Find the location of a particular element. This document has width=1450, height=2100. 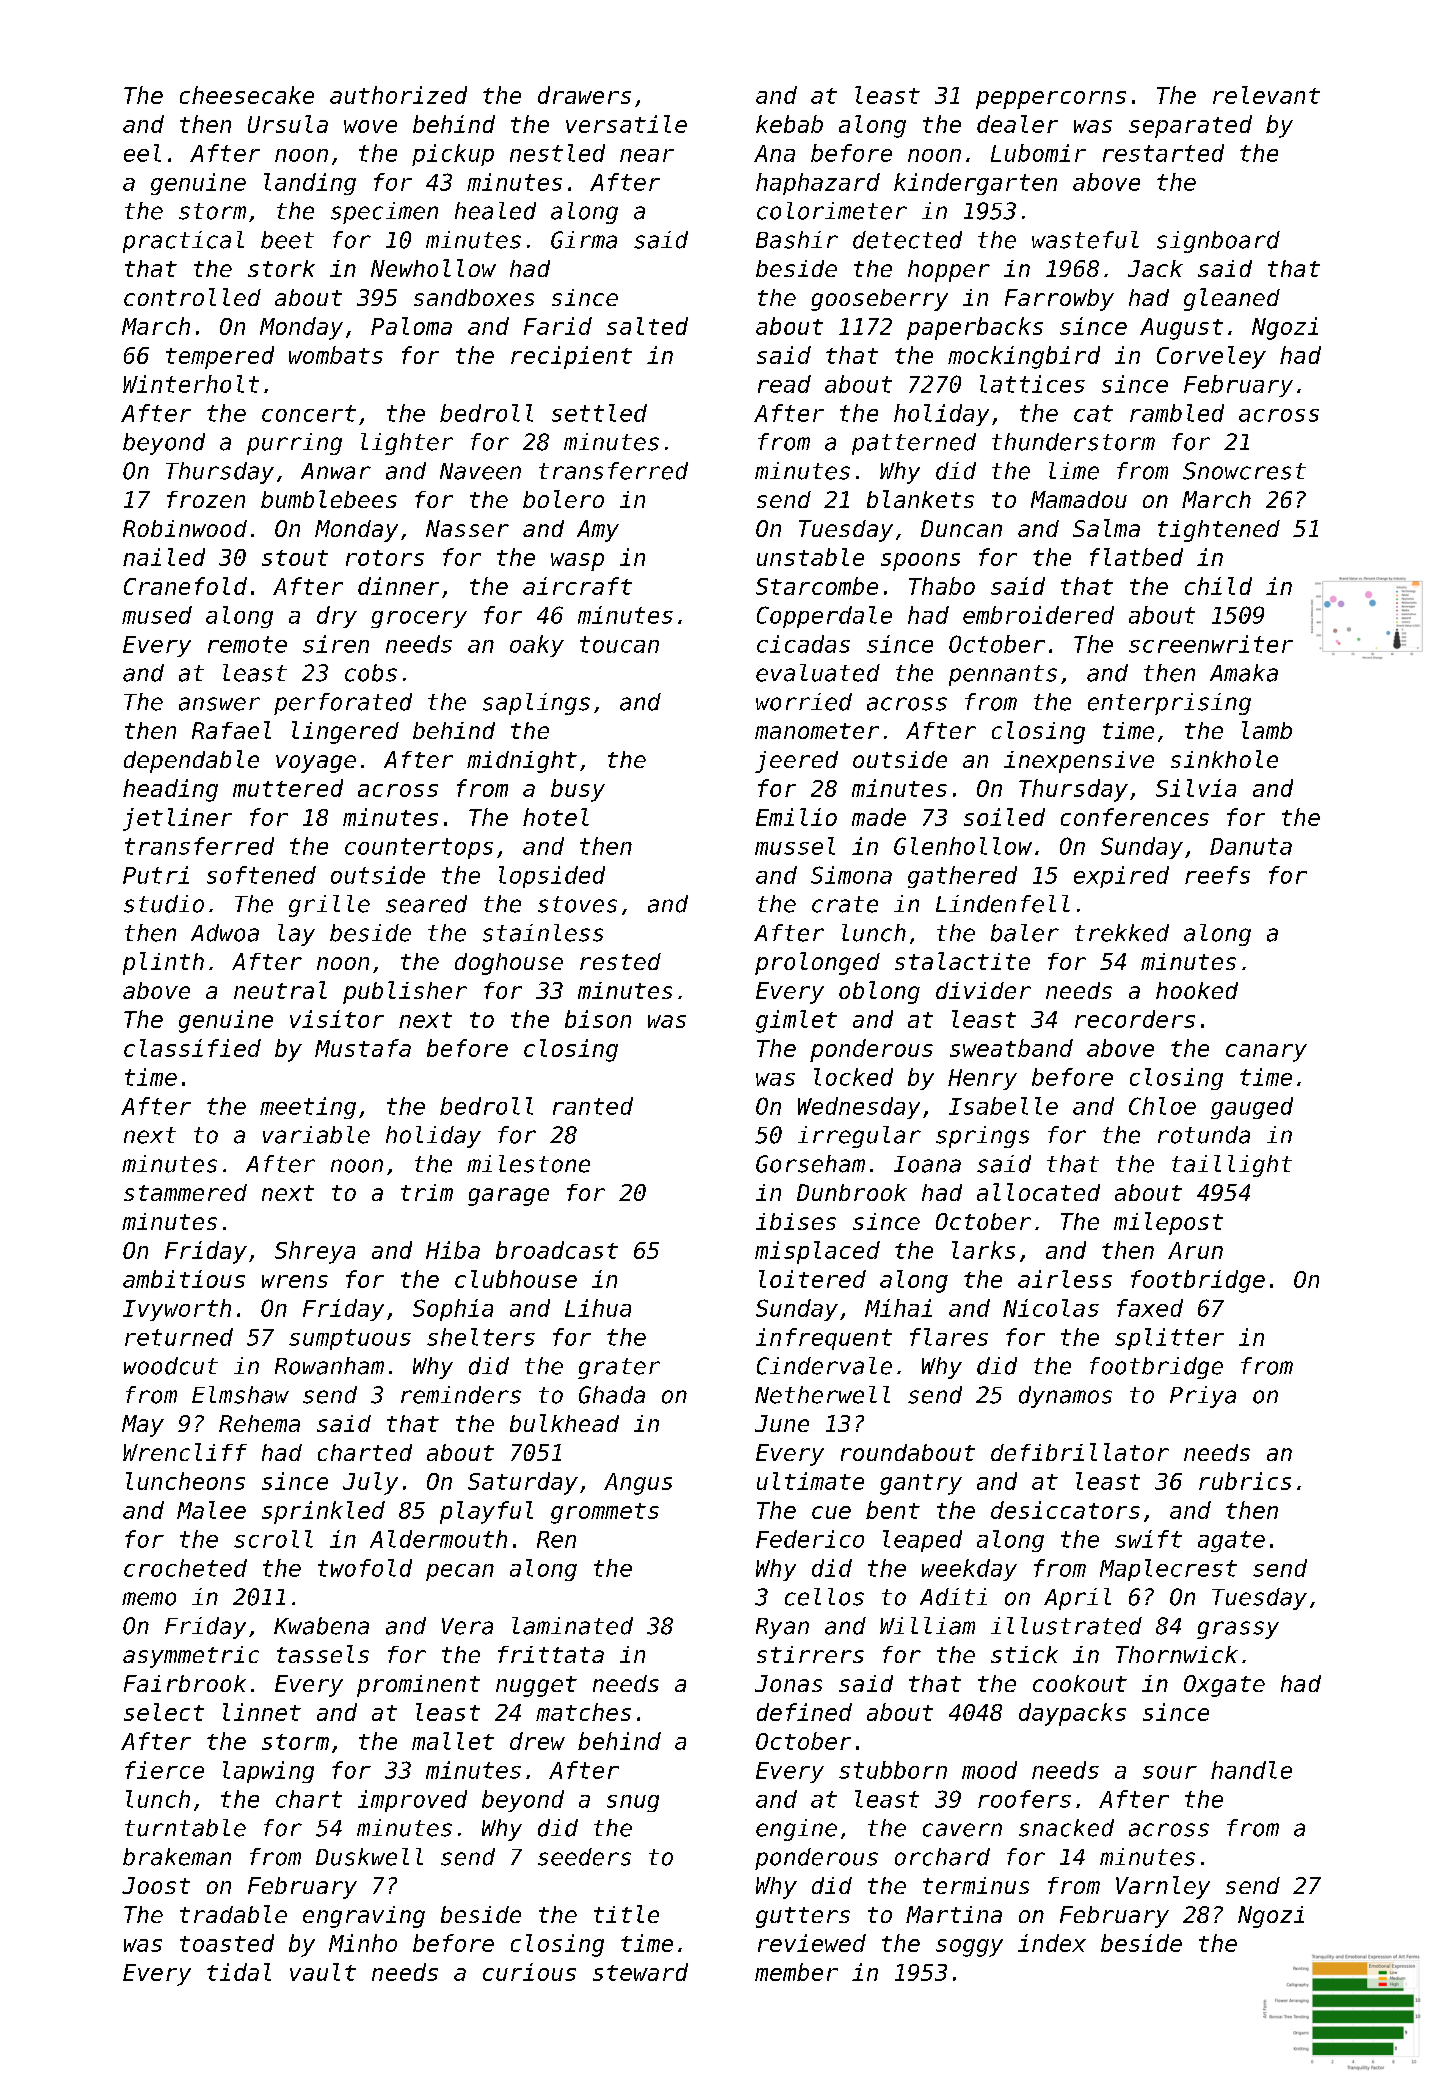

concert is located at coordinates (309, 413).
